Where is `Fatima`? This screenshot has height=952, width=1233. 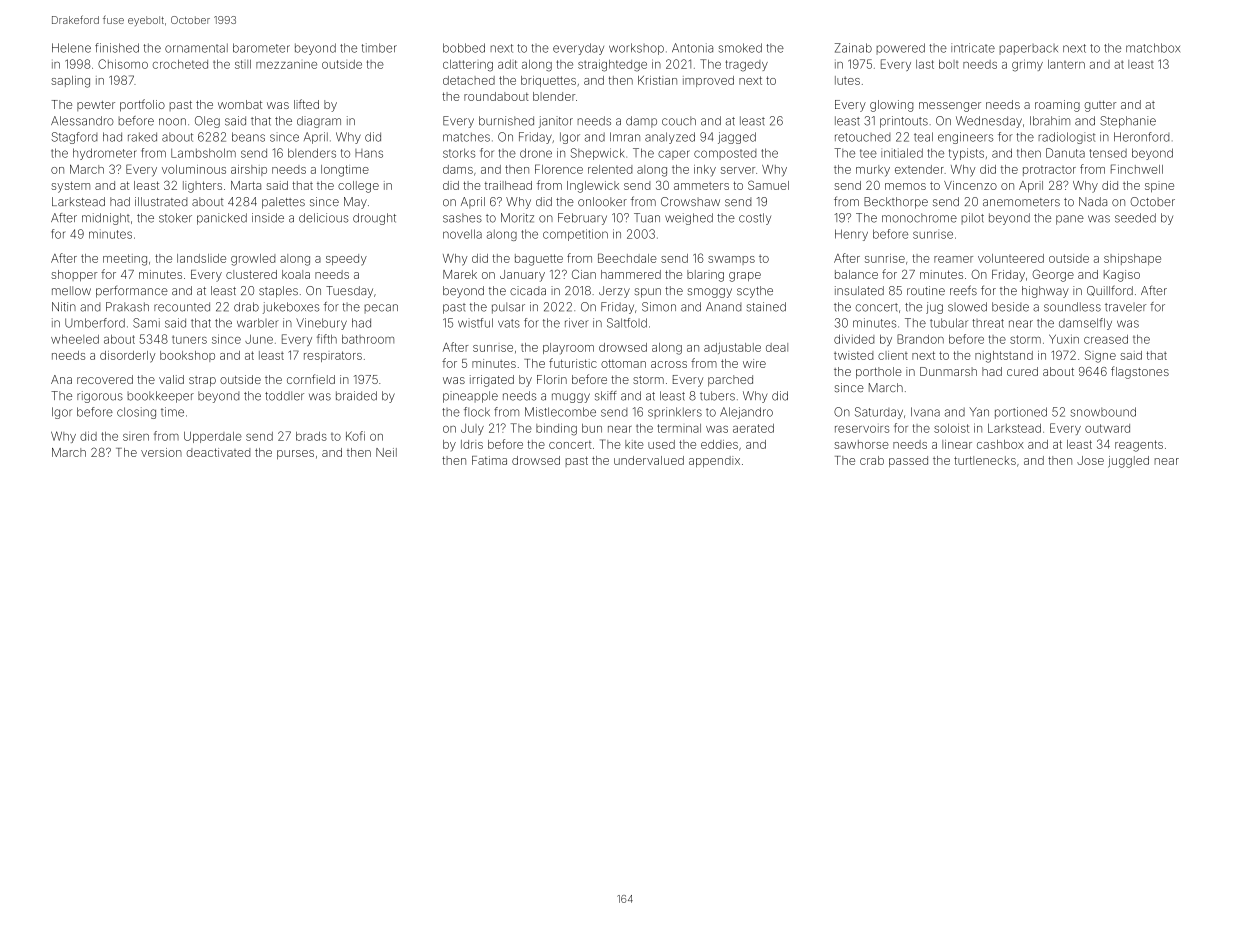 Fatima is located at coordinates (489, 460).
